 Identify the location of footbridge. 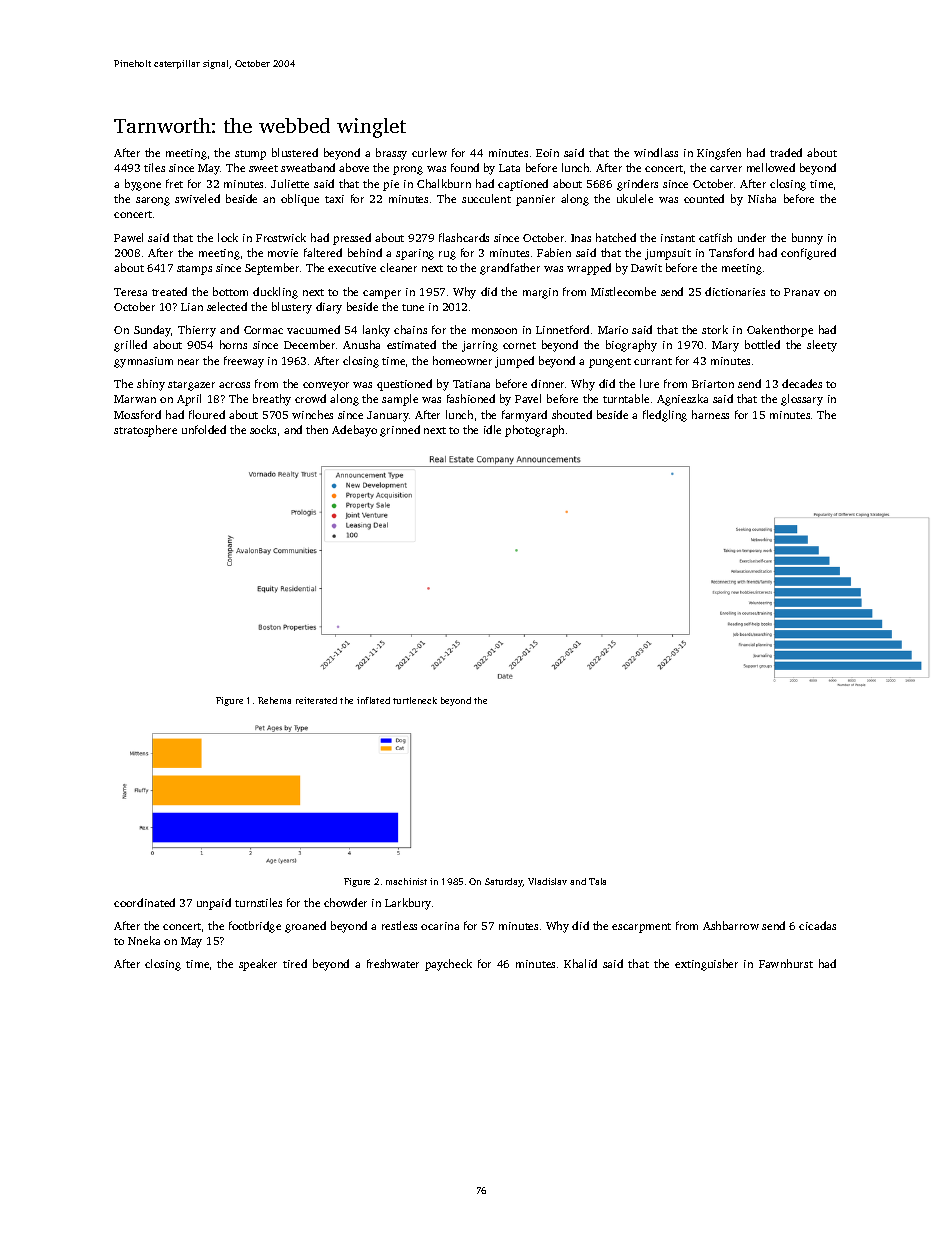
(255, 927).
